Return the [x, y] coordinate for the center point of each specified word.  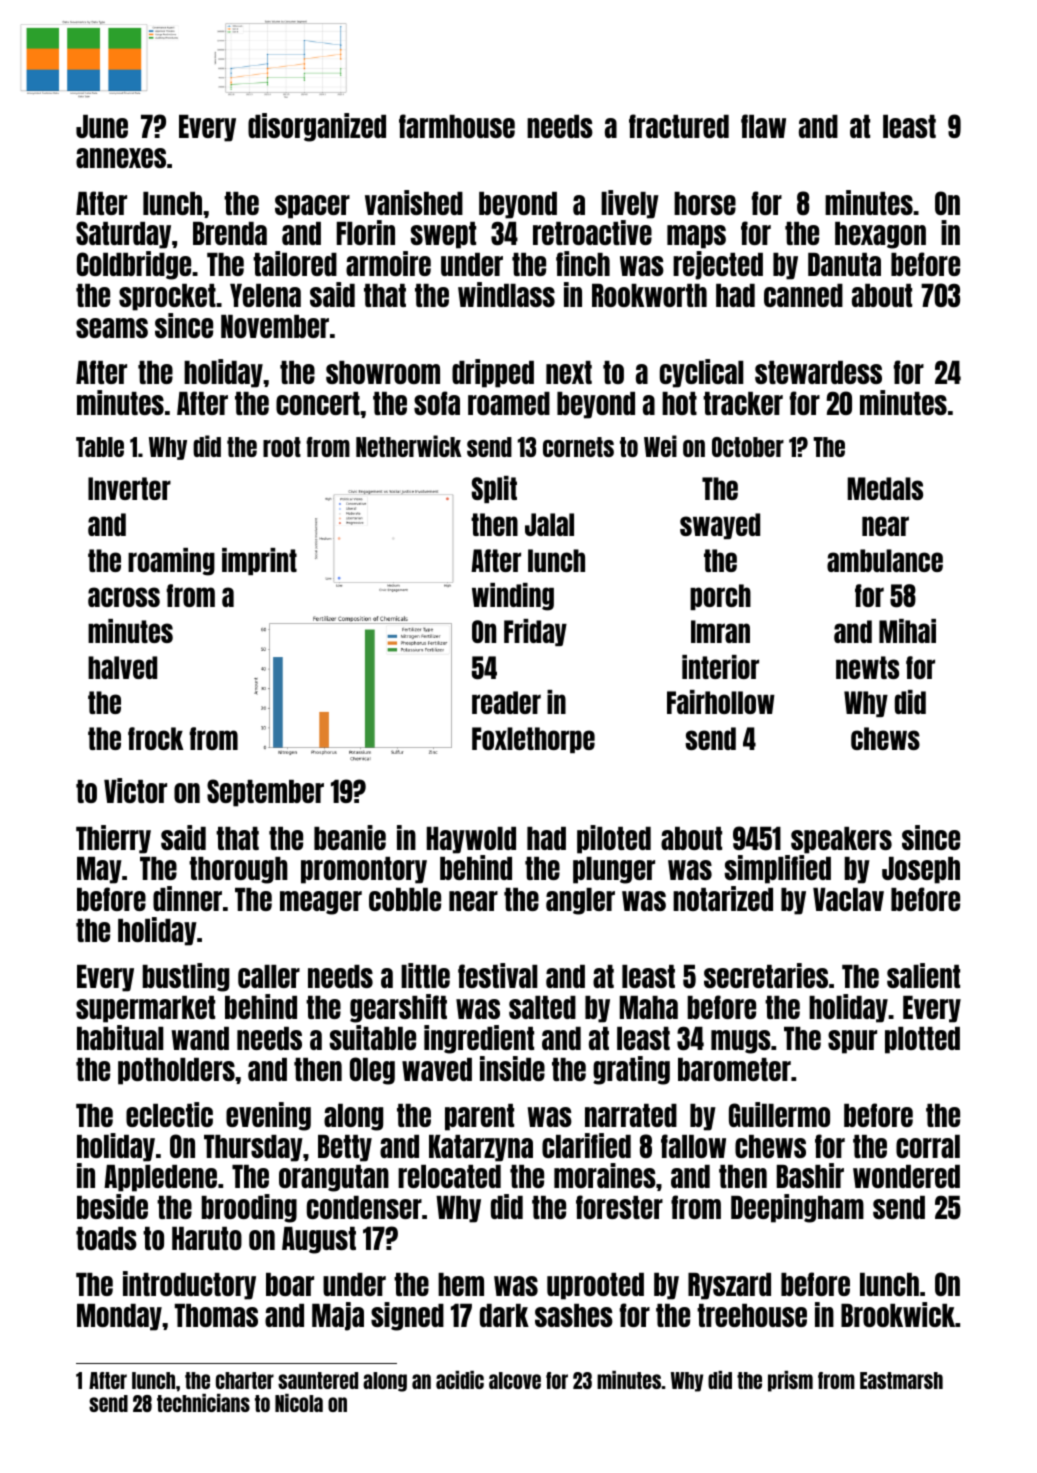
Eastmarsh [901, 1380]
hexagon [880, 235]
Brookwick [898, 1314]
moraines [605, 1175]
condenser [364, 1207]
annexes [121, 158]
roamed [509, 403]
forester [619, 1207]
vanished [414, 202]
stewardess [818, 372]
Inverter [129, 488]
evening [268, 1116]
